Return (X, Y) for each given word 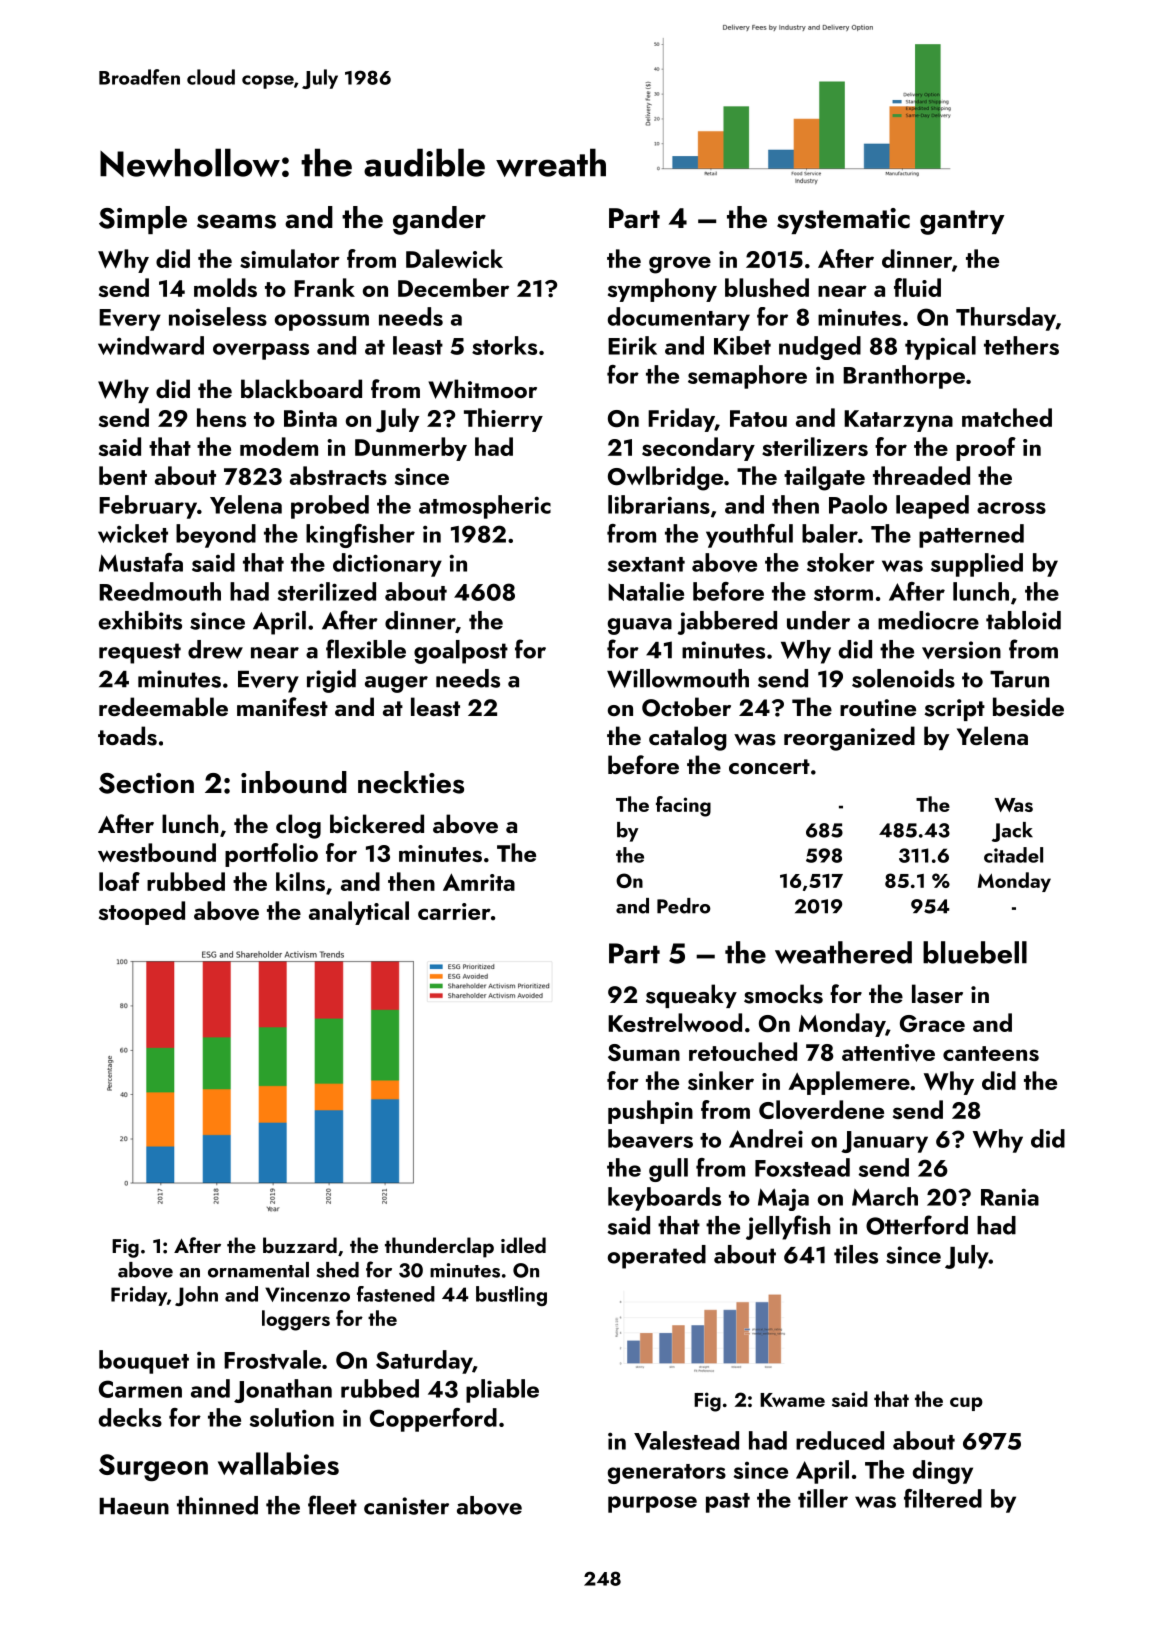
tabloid (1023, 620)
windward (151, 345)
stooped (142, 913)
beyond (216, 536)
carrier (454, 911)
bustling (511, 1296)
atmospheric (485, 507)
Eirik (632, 345)
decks (130, 1417)
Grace (932, 1024)
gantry (962, 222)
